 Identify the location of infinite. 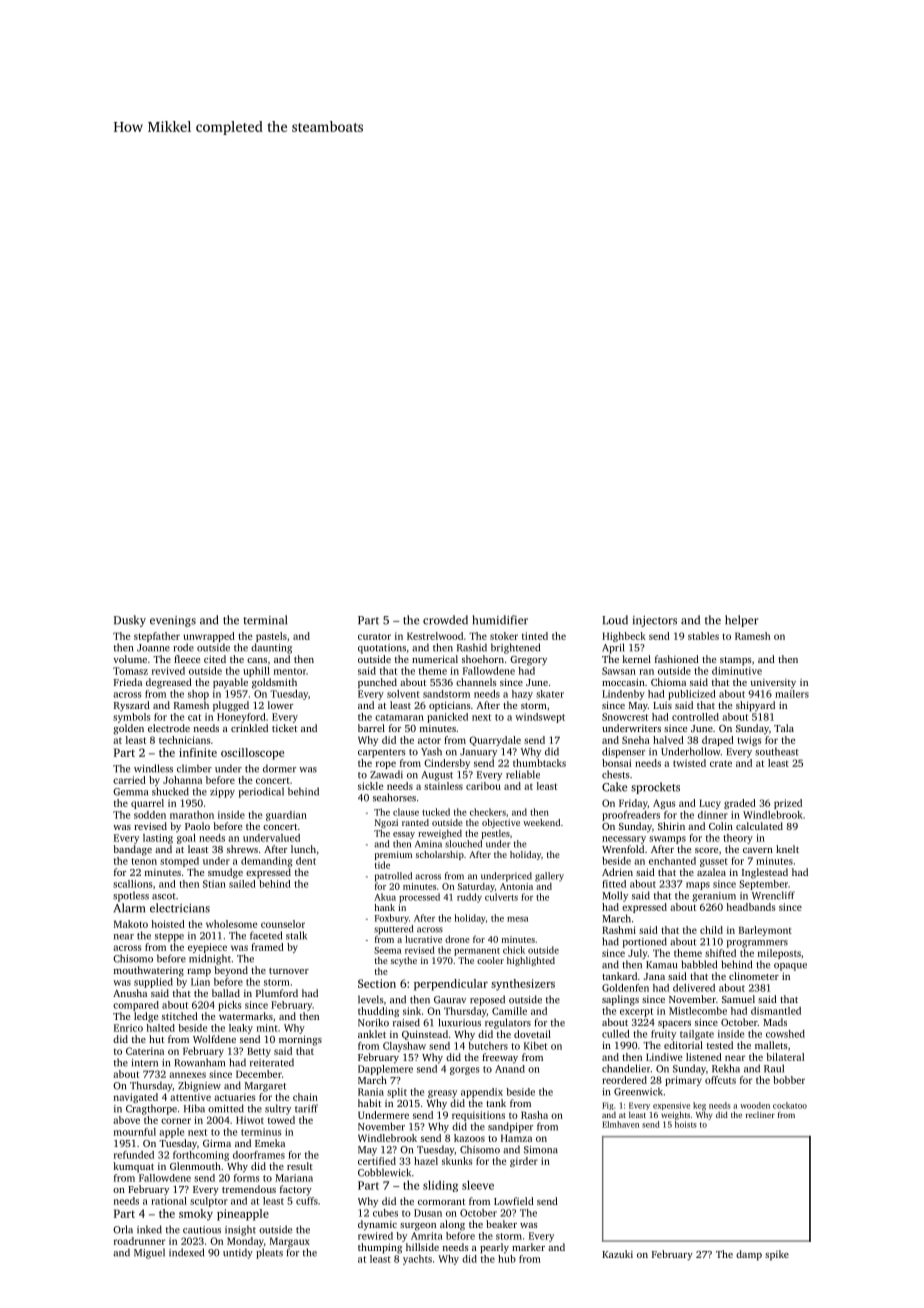
(198, 752).
